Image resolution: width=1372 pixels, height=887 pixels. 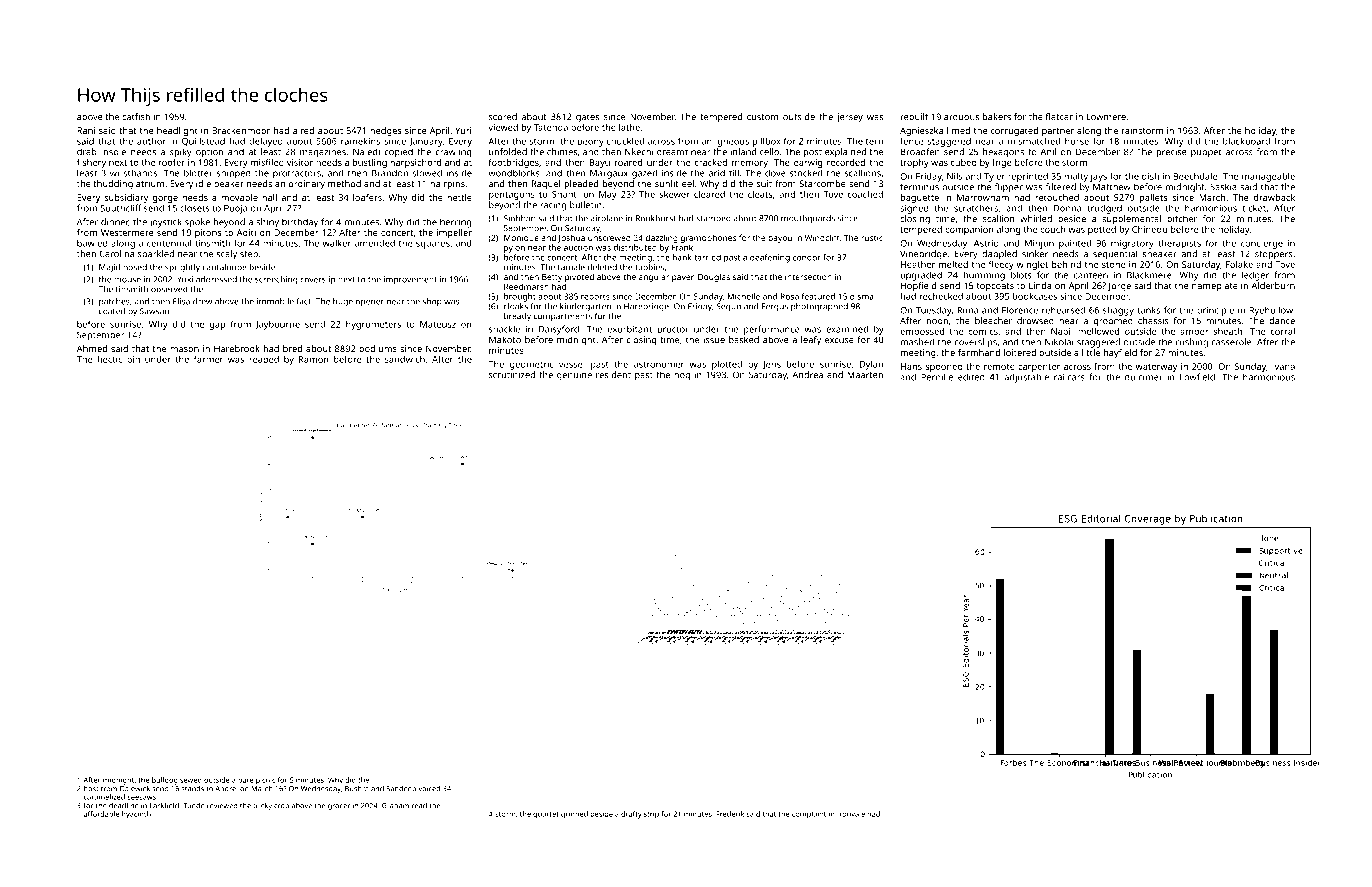 I want to click on genuine, so click(x=574, y=376).
